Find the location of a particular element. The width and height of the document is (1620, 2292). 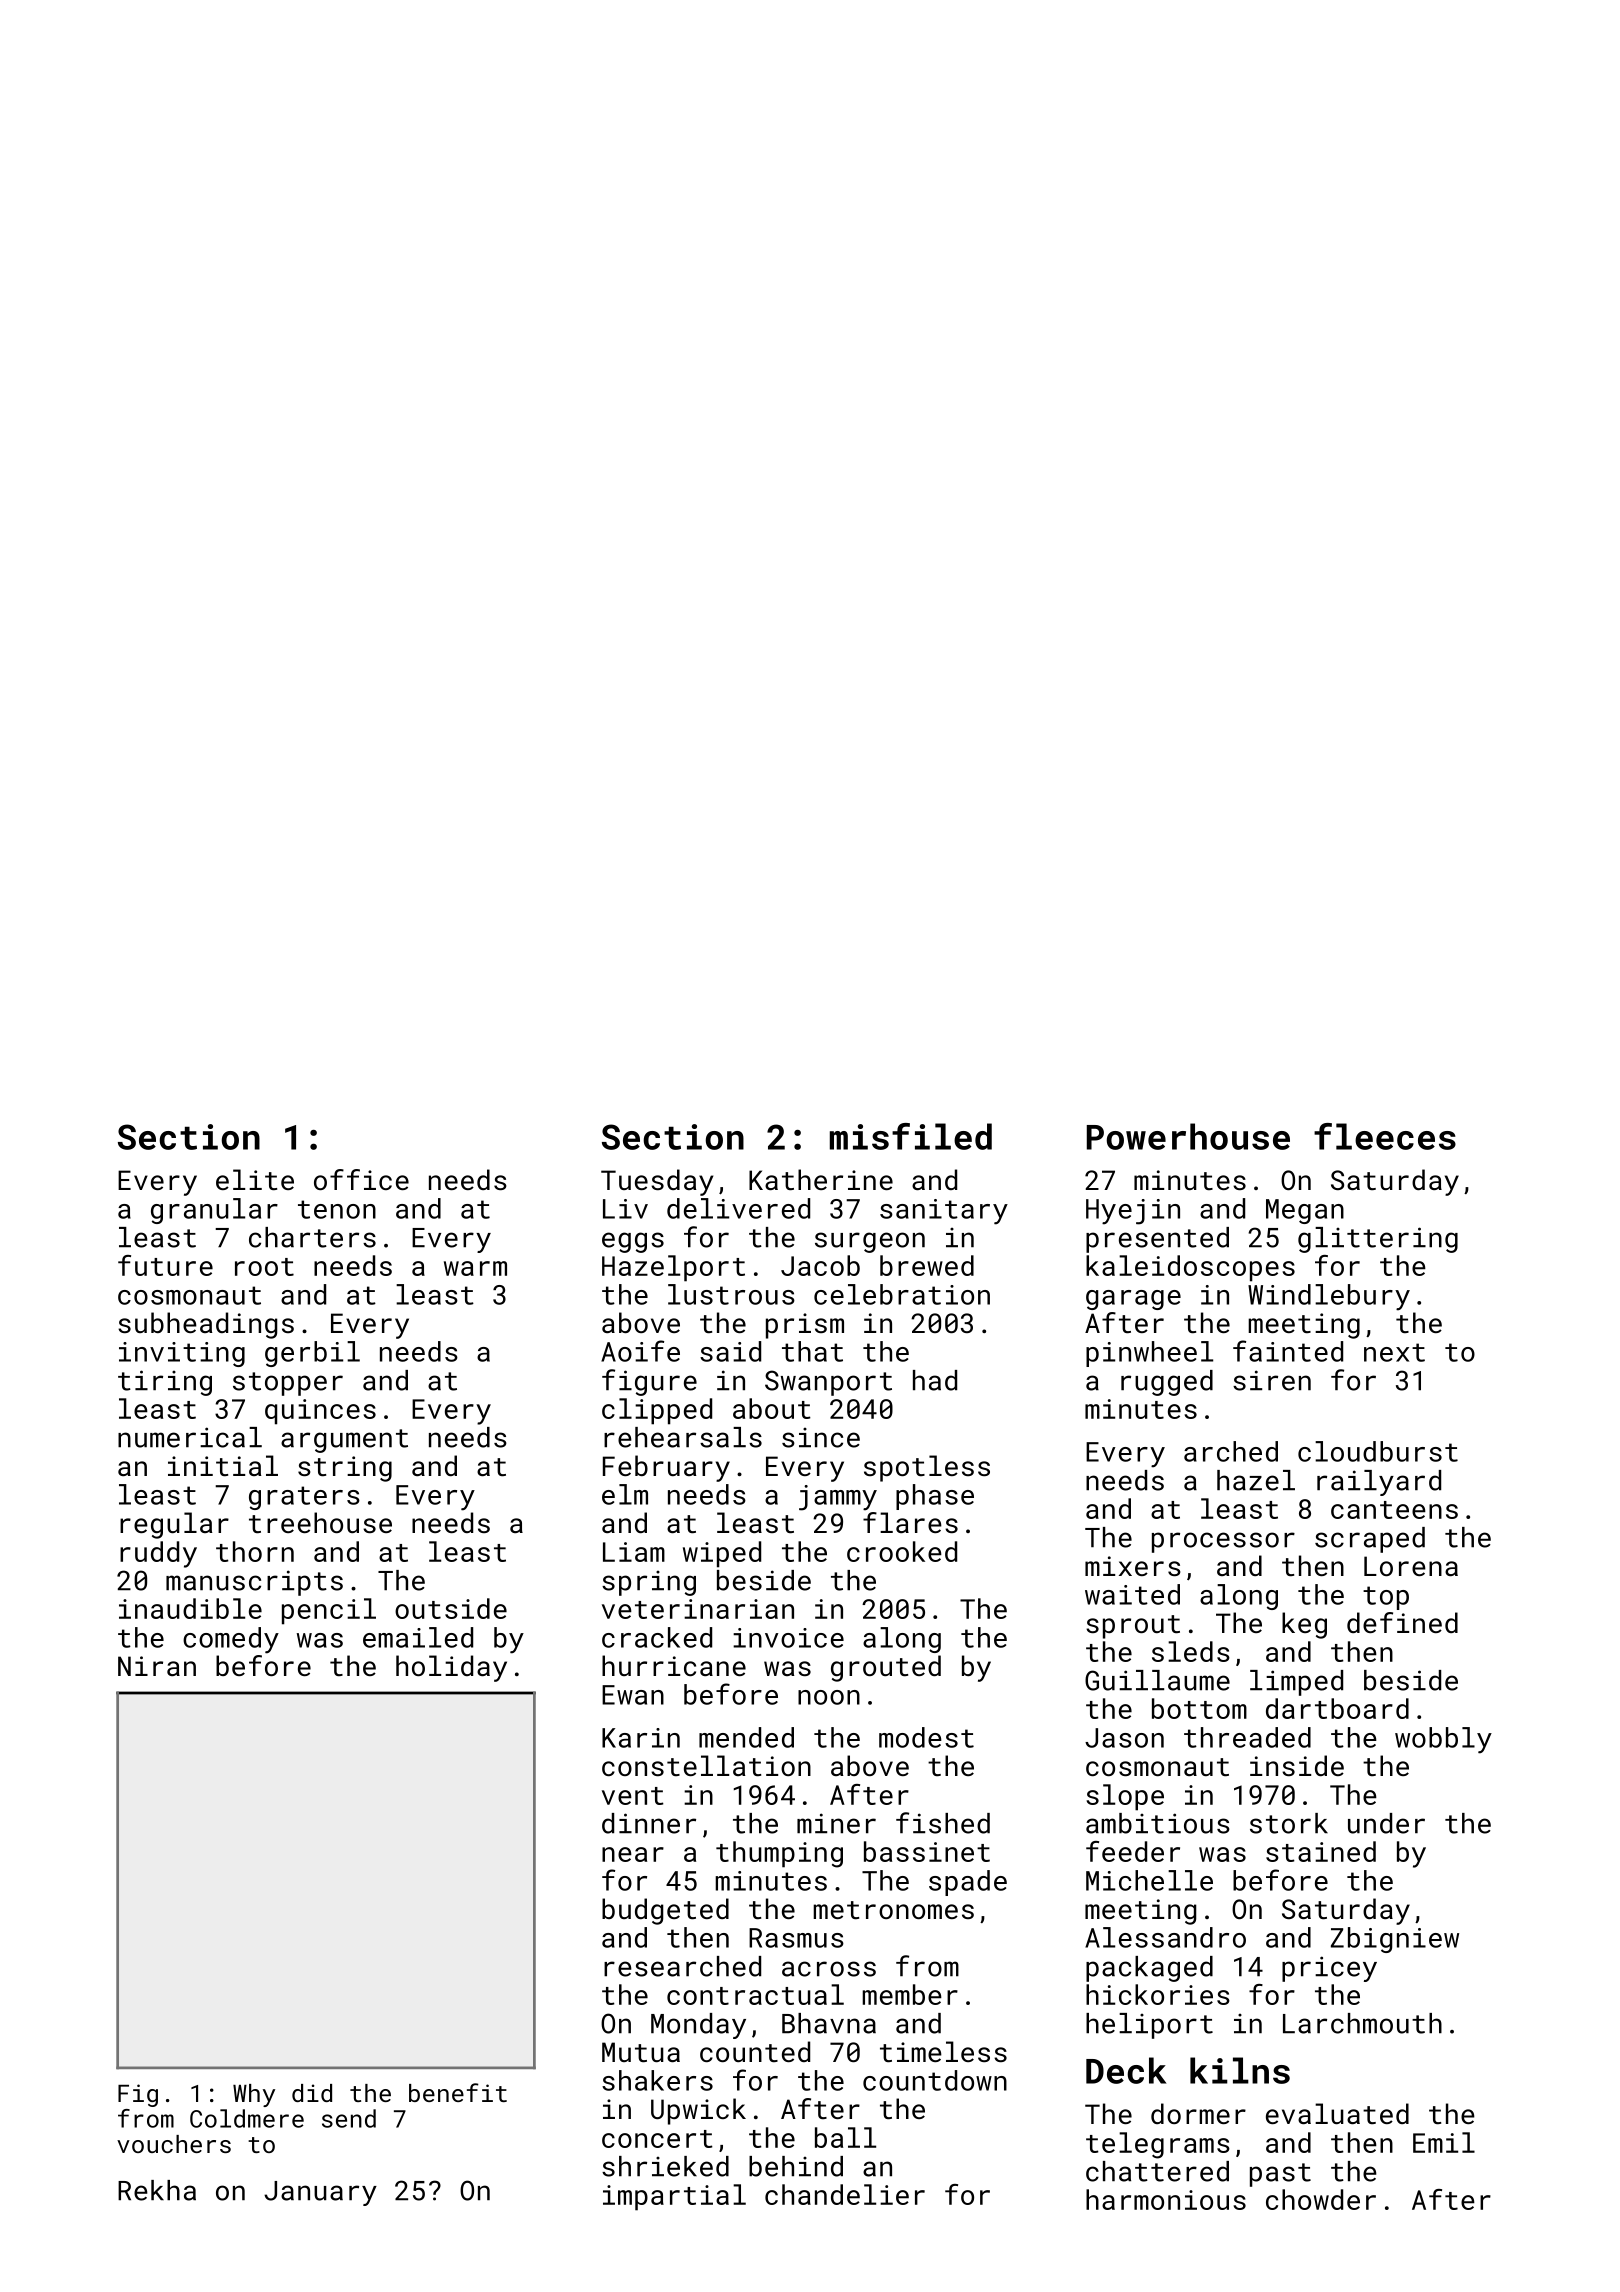

misfiled is located at coordinates (911, 1136).
